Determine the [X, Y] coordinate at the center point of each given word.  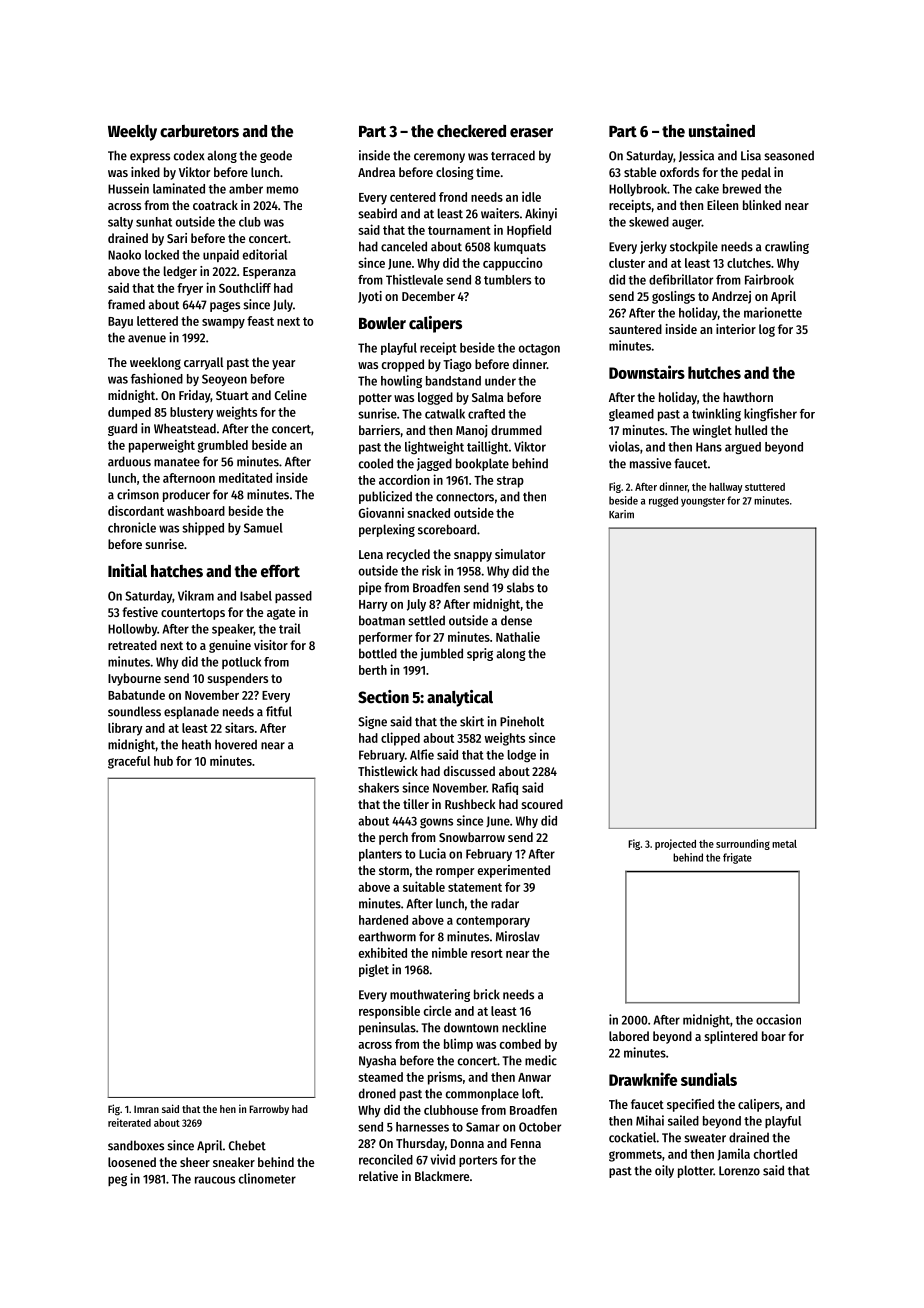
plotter [695, 1171]
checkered [471, 131]
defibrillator [681, 279]
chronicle [132, 527]
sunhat [154, 222]
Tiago [457, 365]
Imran [146, 1109]
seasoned [789, 155]
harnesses [422, 1127]
